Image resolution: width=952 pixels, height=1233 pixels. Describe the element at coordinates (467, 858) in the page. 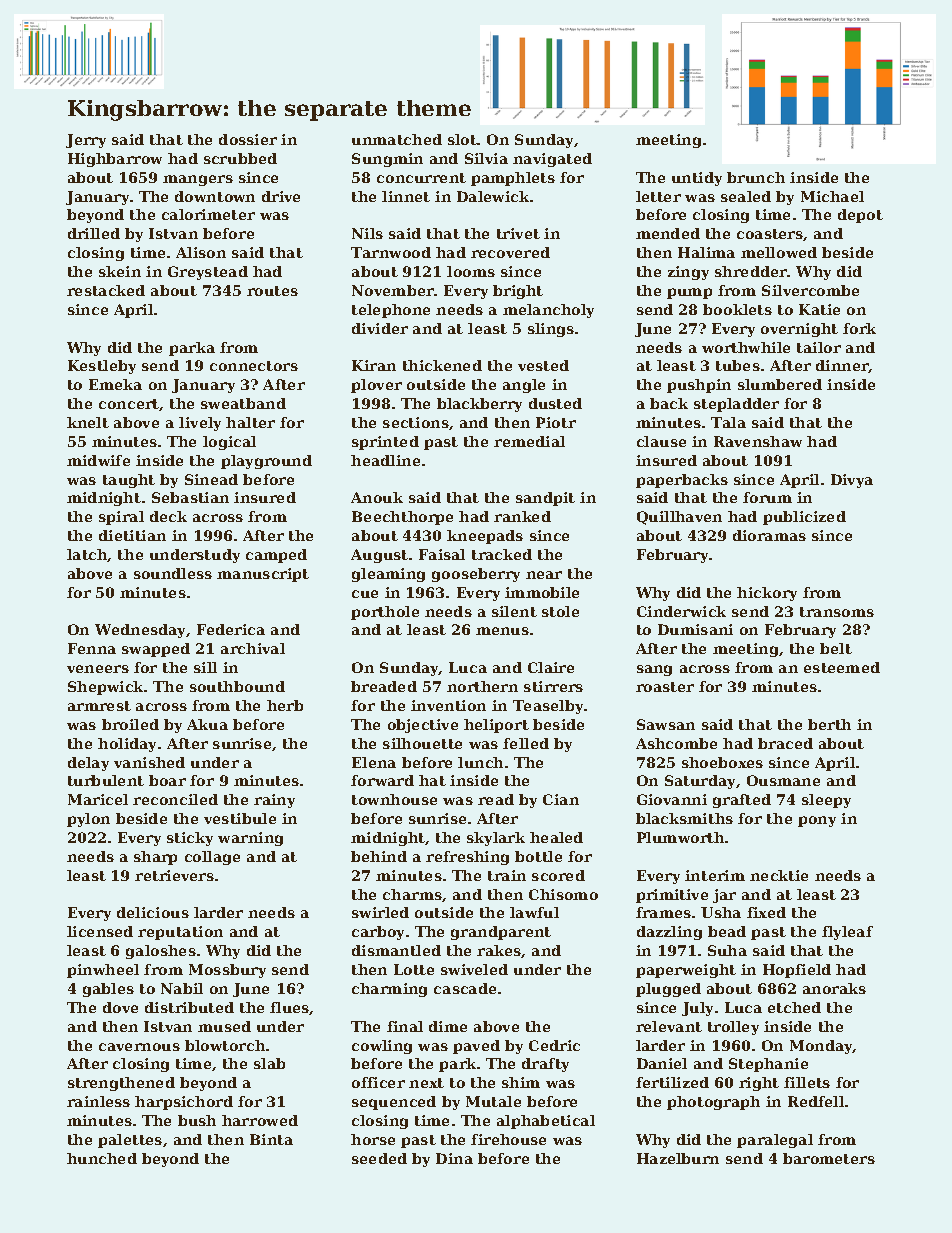

I see `refreshing` at that location.
